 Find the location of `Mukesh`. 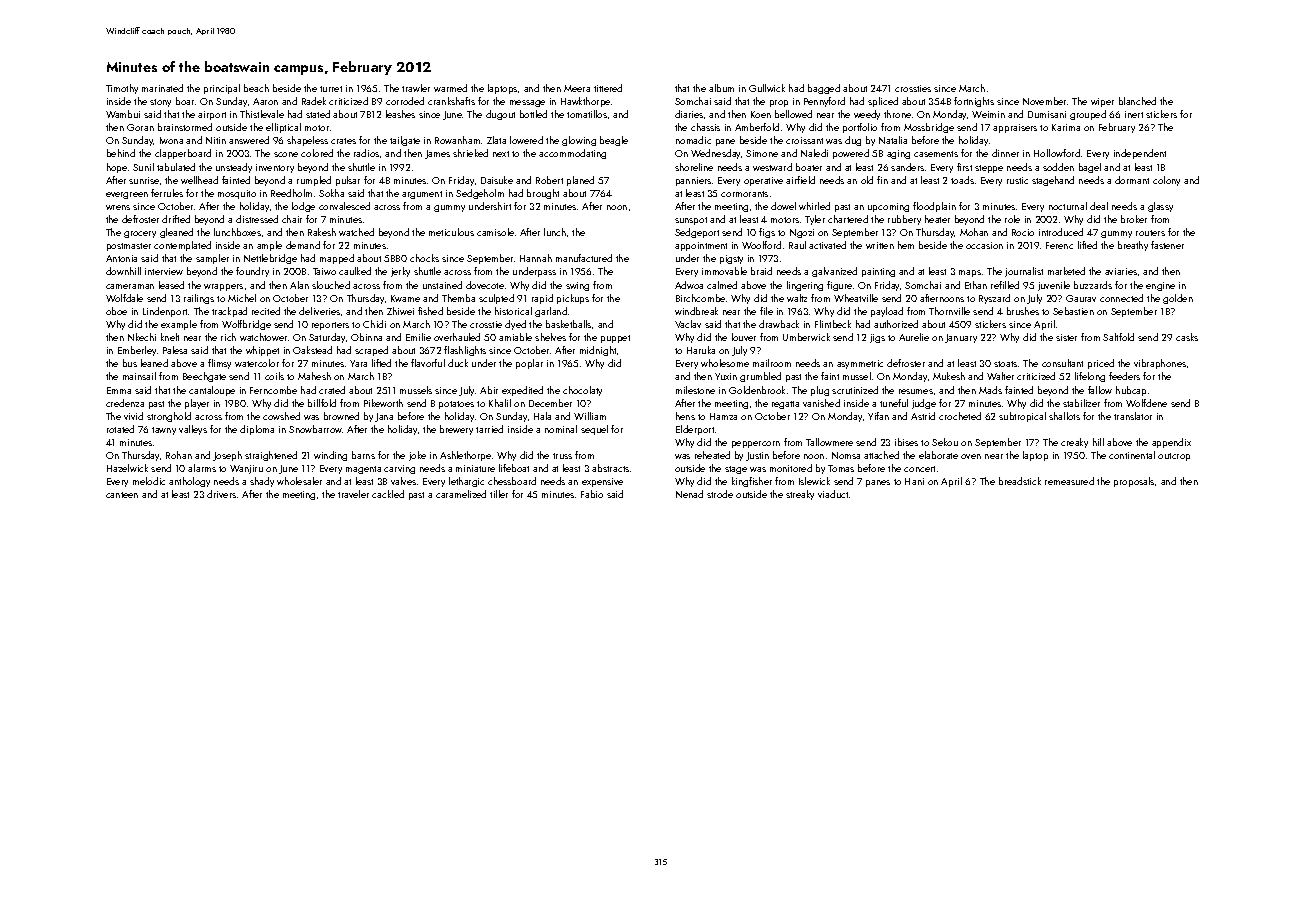

Mukesh is located at coordinates (949, 376).
